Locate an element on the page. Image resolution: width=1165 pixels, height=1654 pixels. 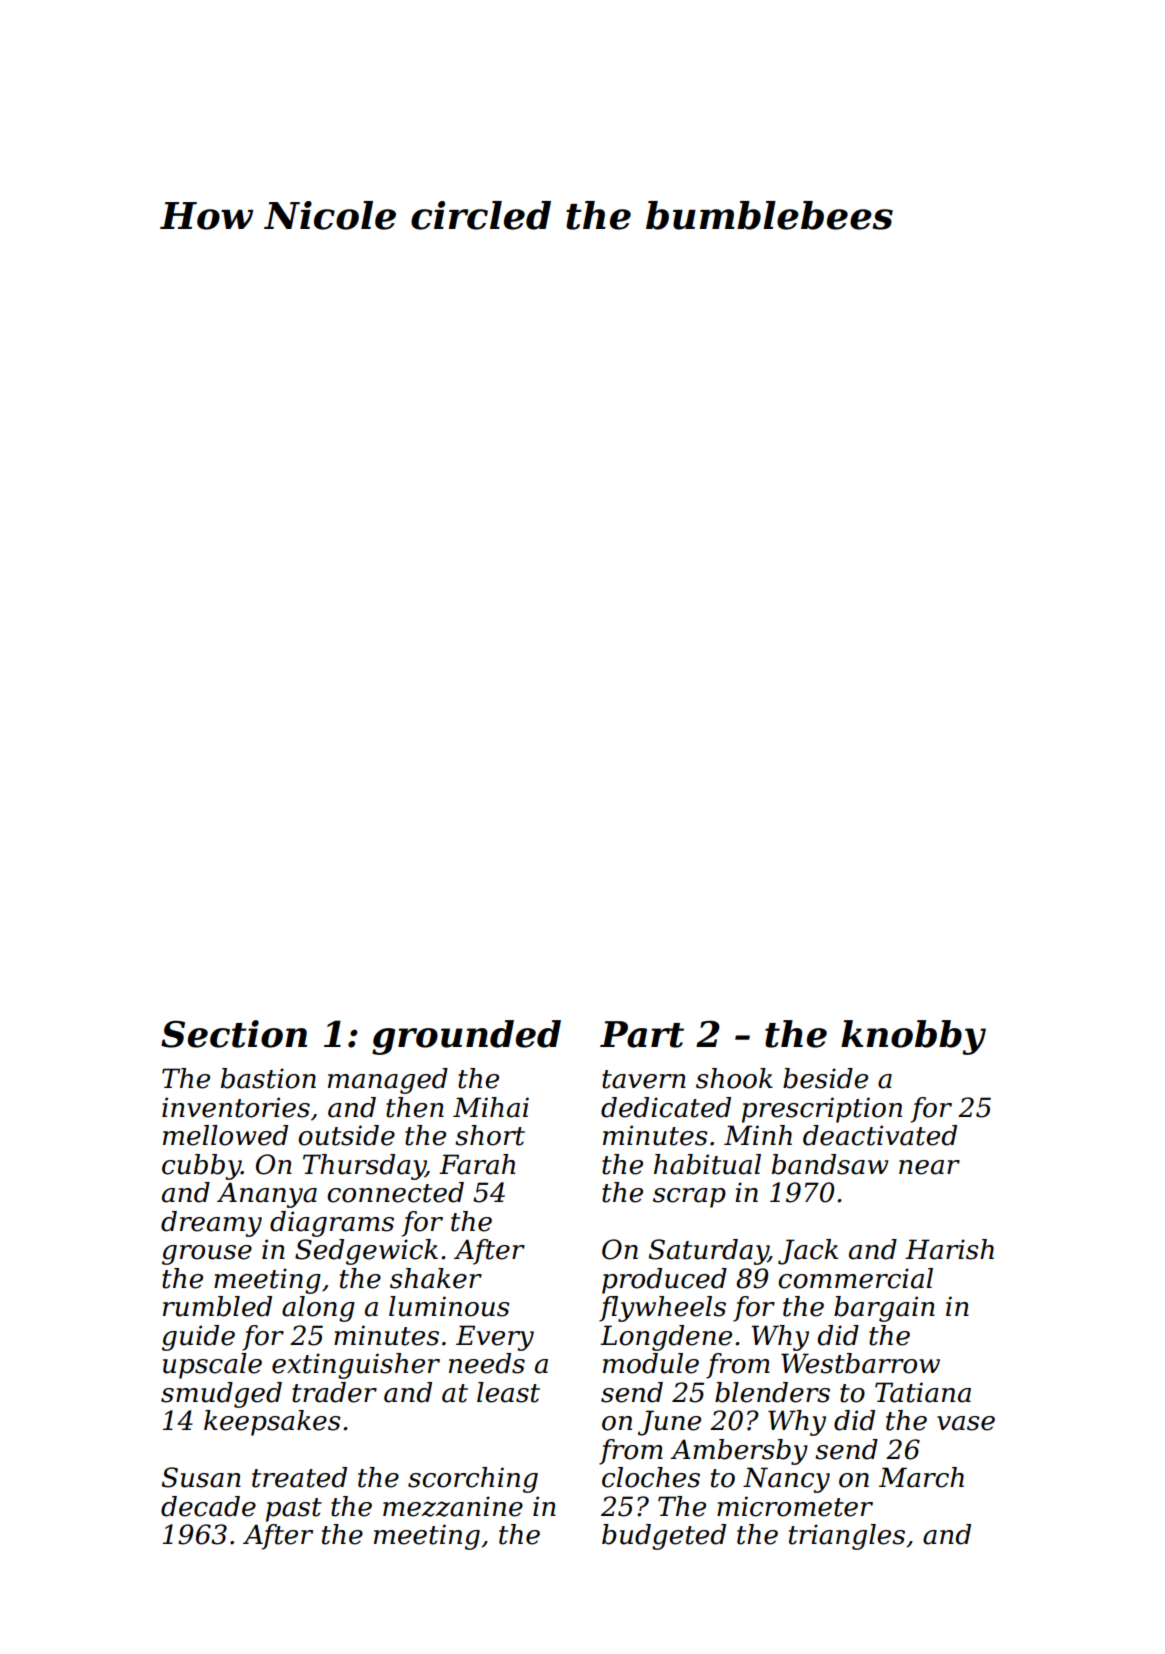
bandsaw is located at coordinates (830, 1164).
